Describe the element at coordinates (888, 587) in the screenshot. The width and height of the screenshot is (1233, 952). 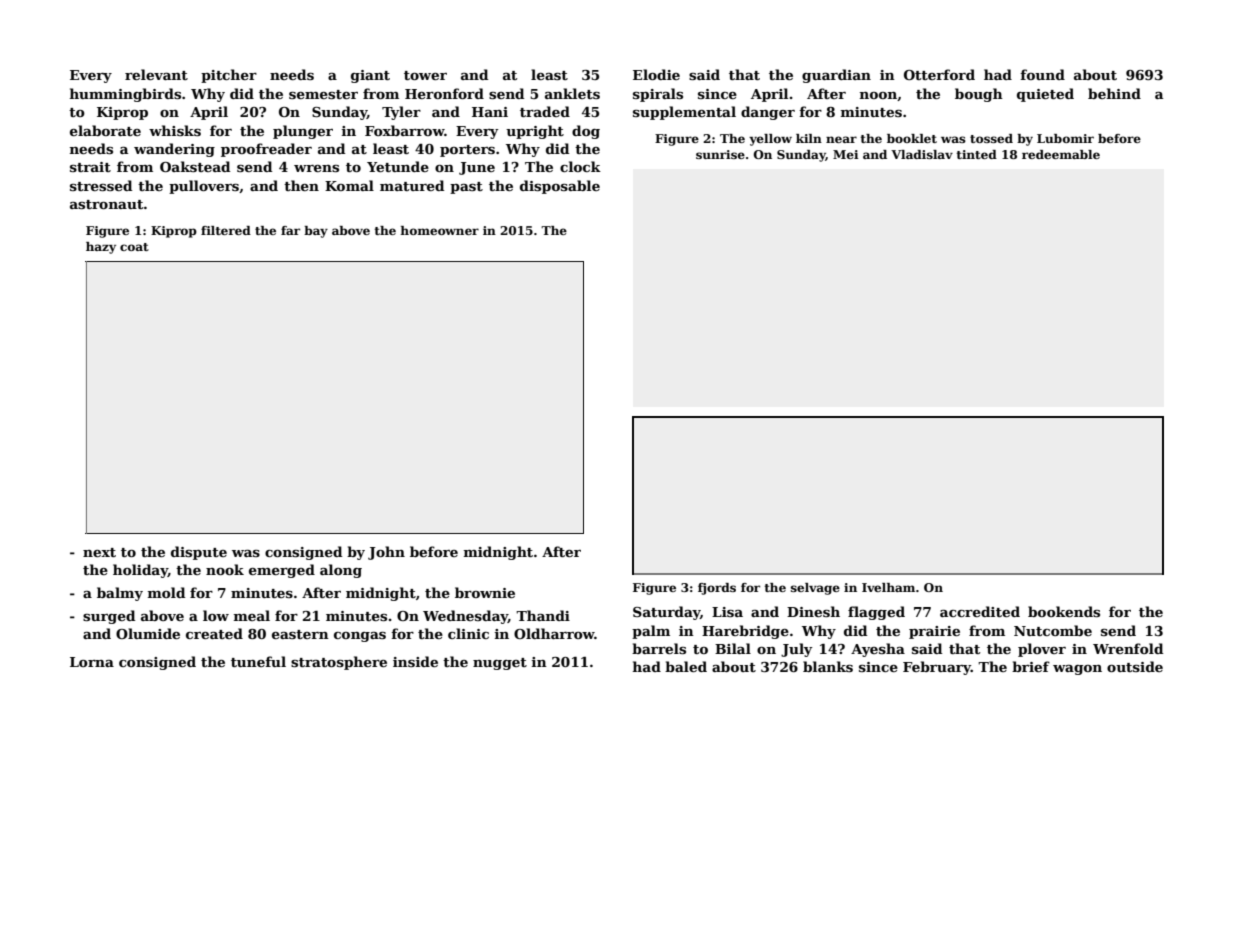
I see `Ivelham` at that location.
